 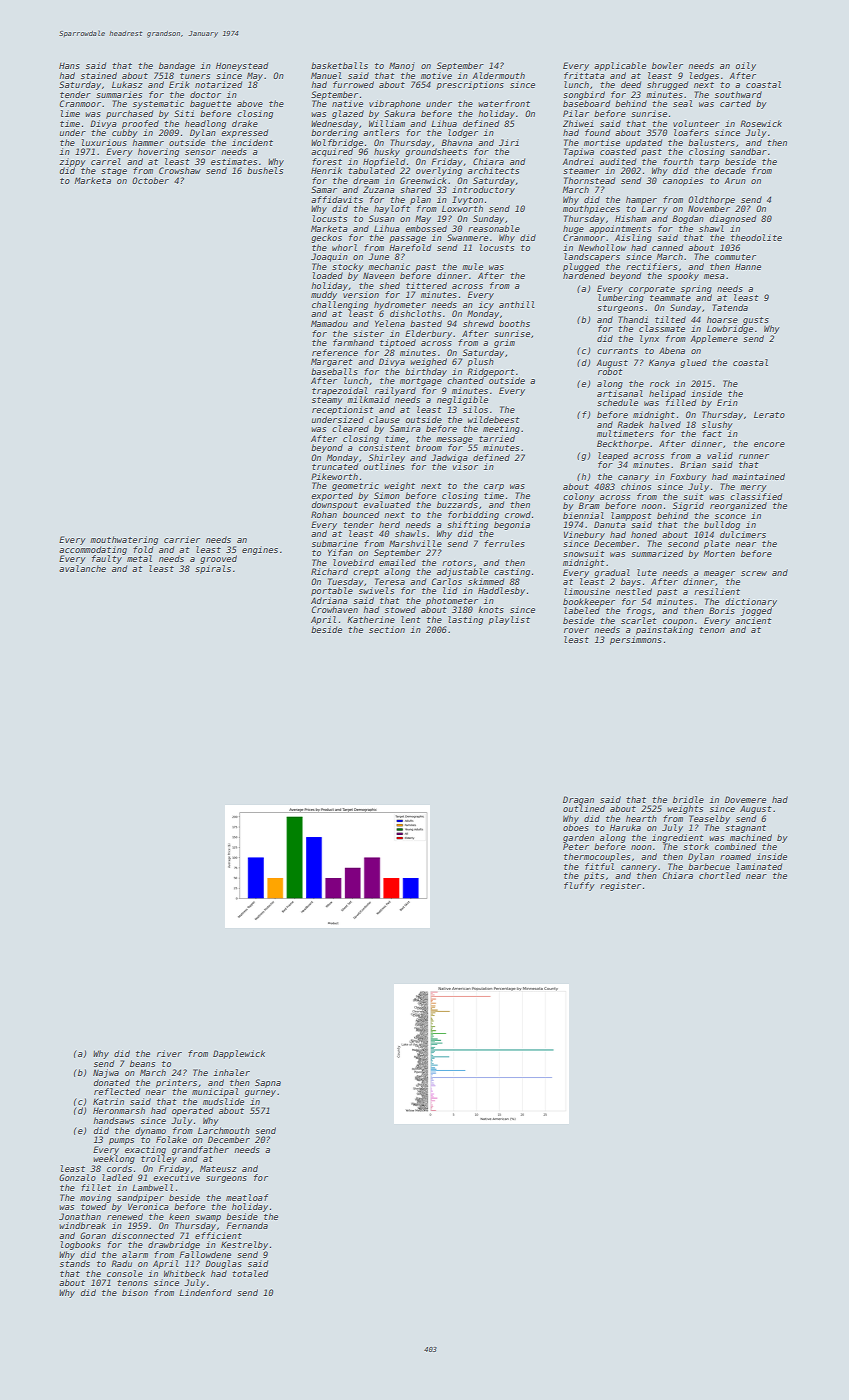 What do you see at coordinates (324, 295) in the screenshot?
I see `muddy` at bounding box center [324, 295].
